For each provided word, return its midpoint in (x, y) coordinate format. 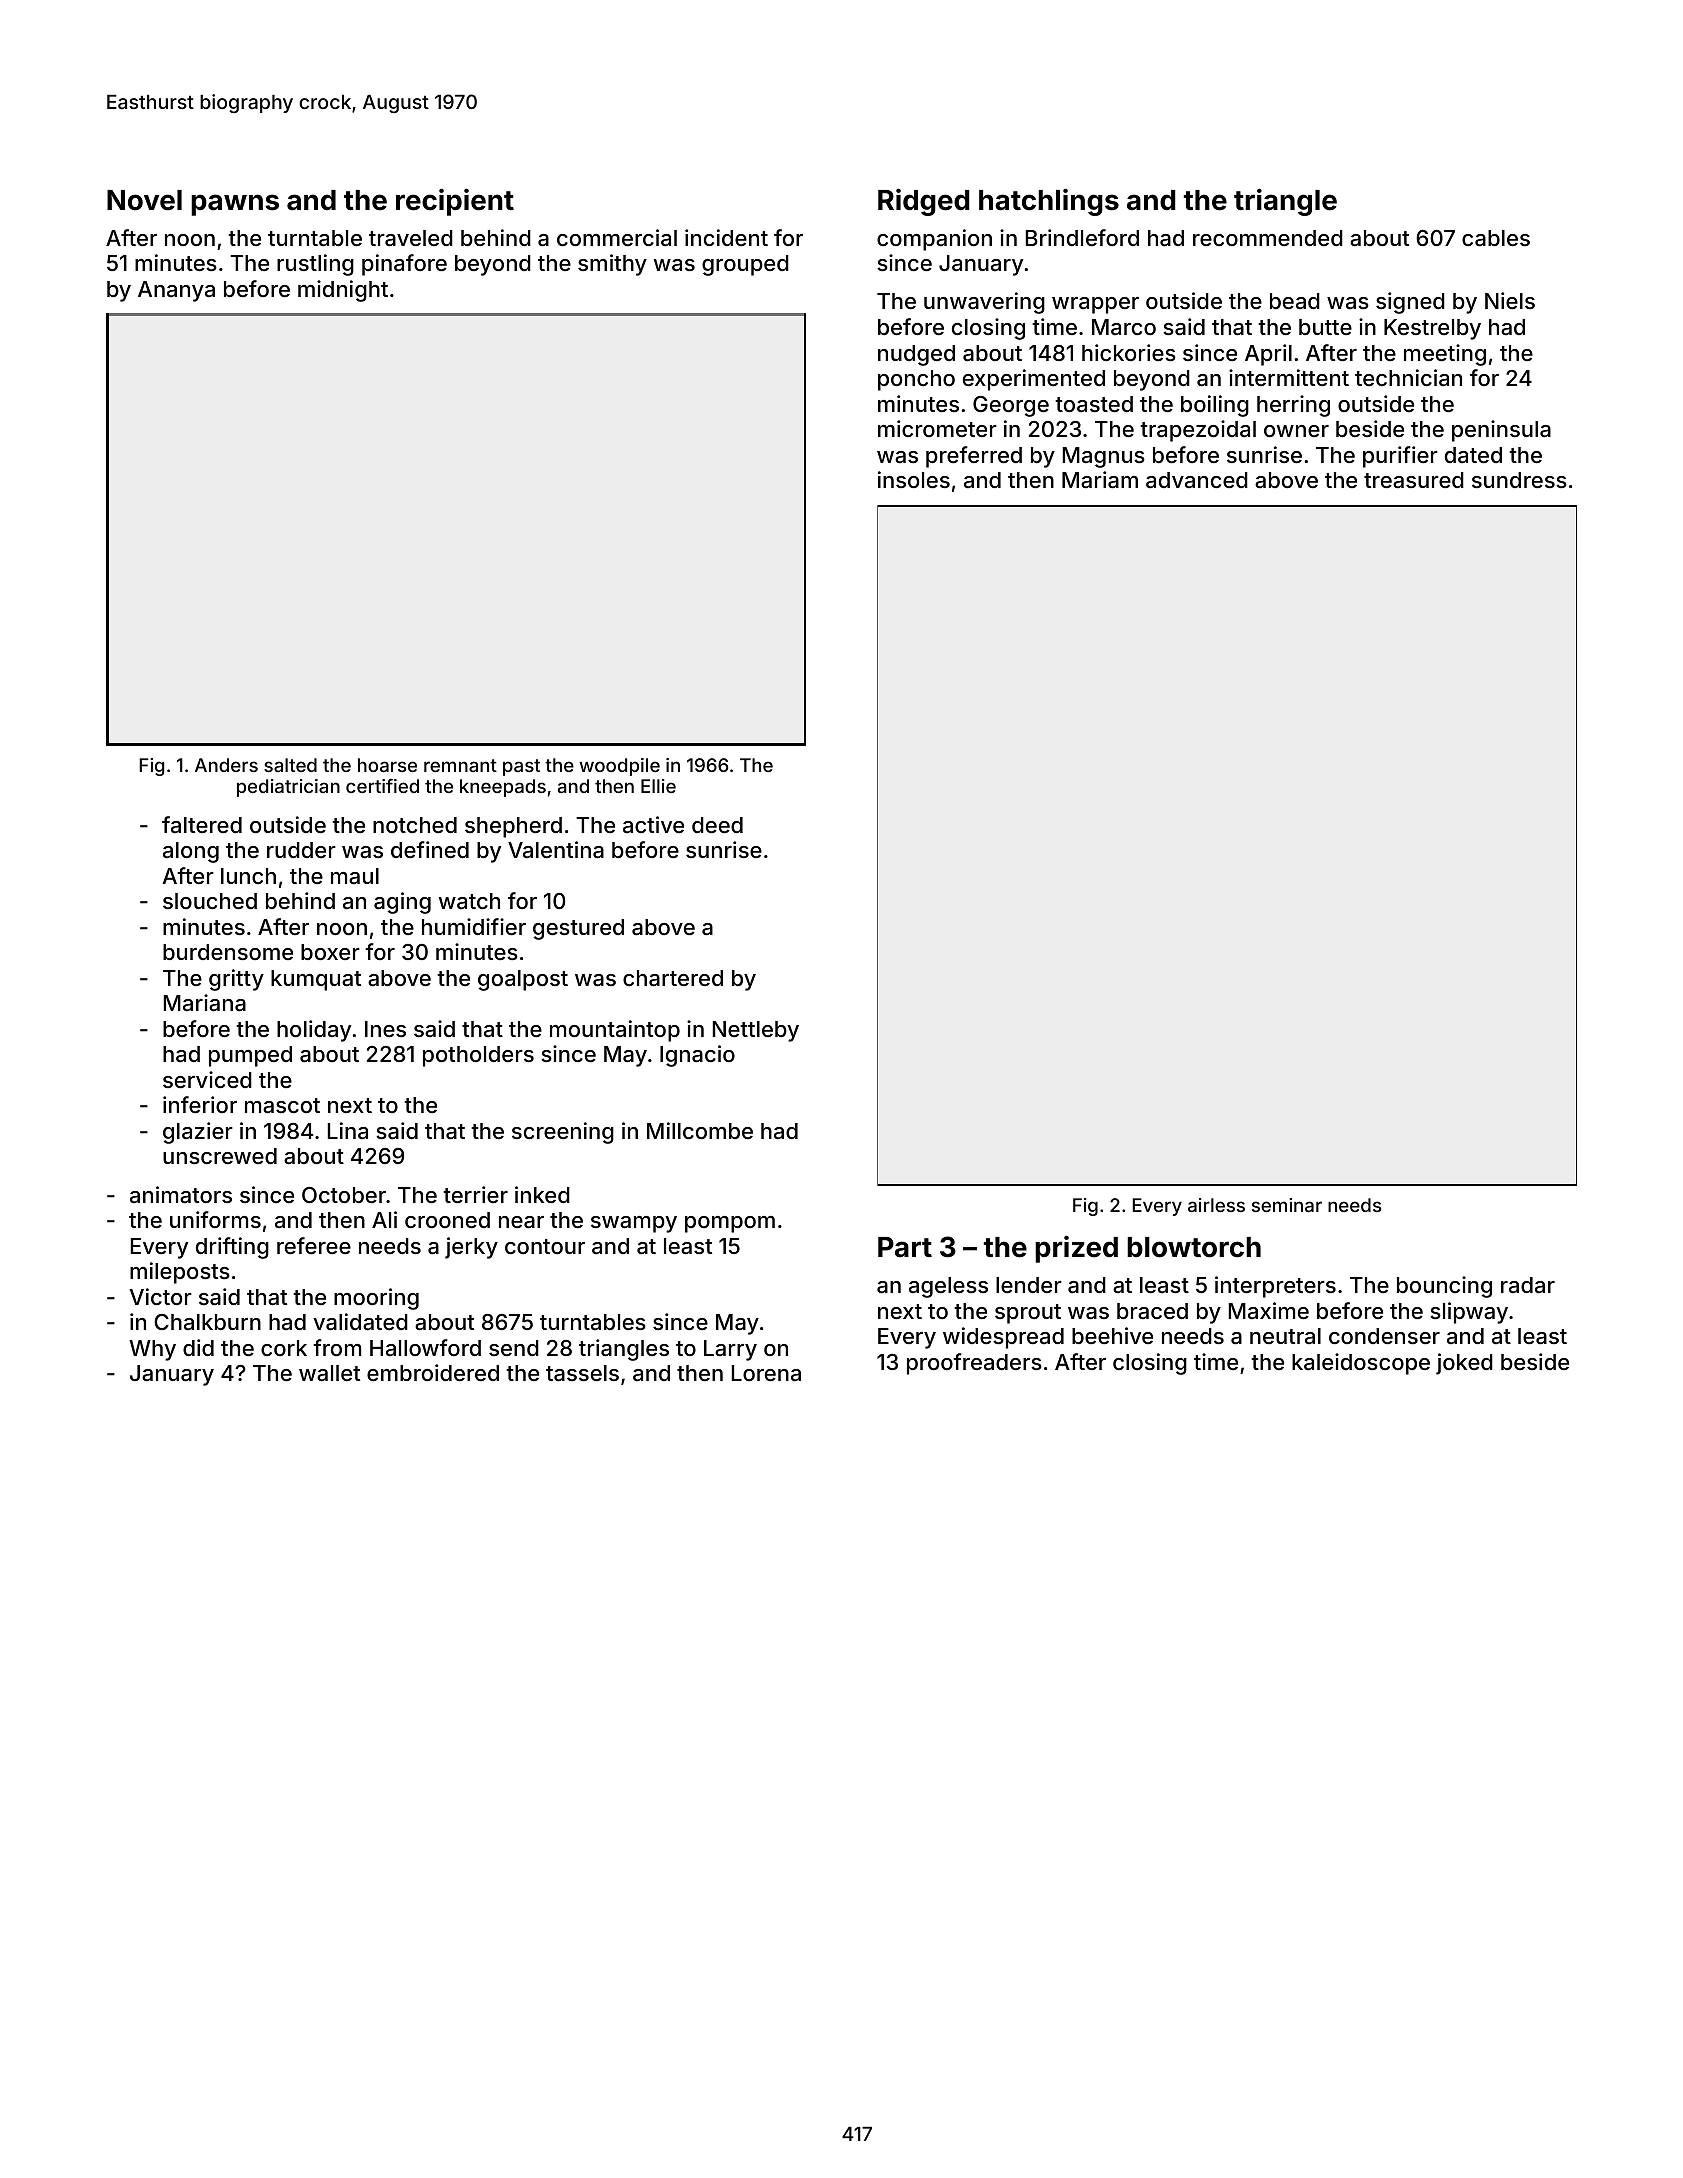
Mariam (1100, 480)
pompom (730, 1224)
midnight (343, 291)
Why (152, 1350)
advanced (1197, 480)
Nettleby (756, 1031)
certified (382, 786)
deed (717, 825)
